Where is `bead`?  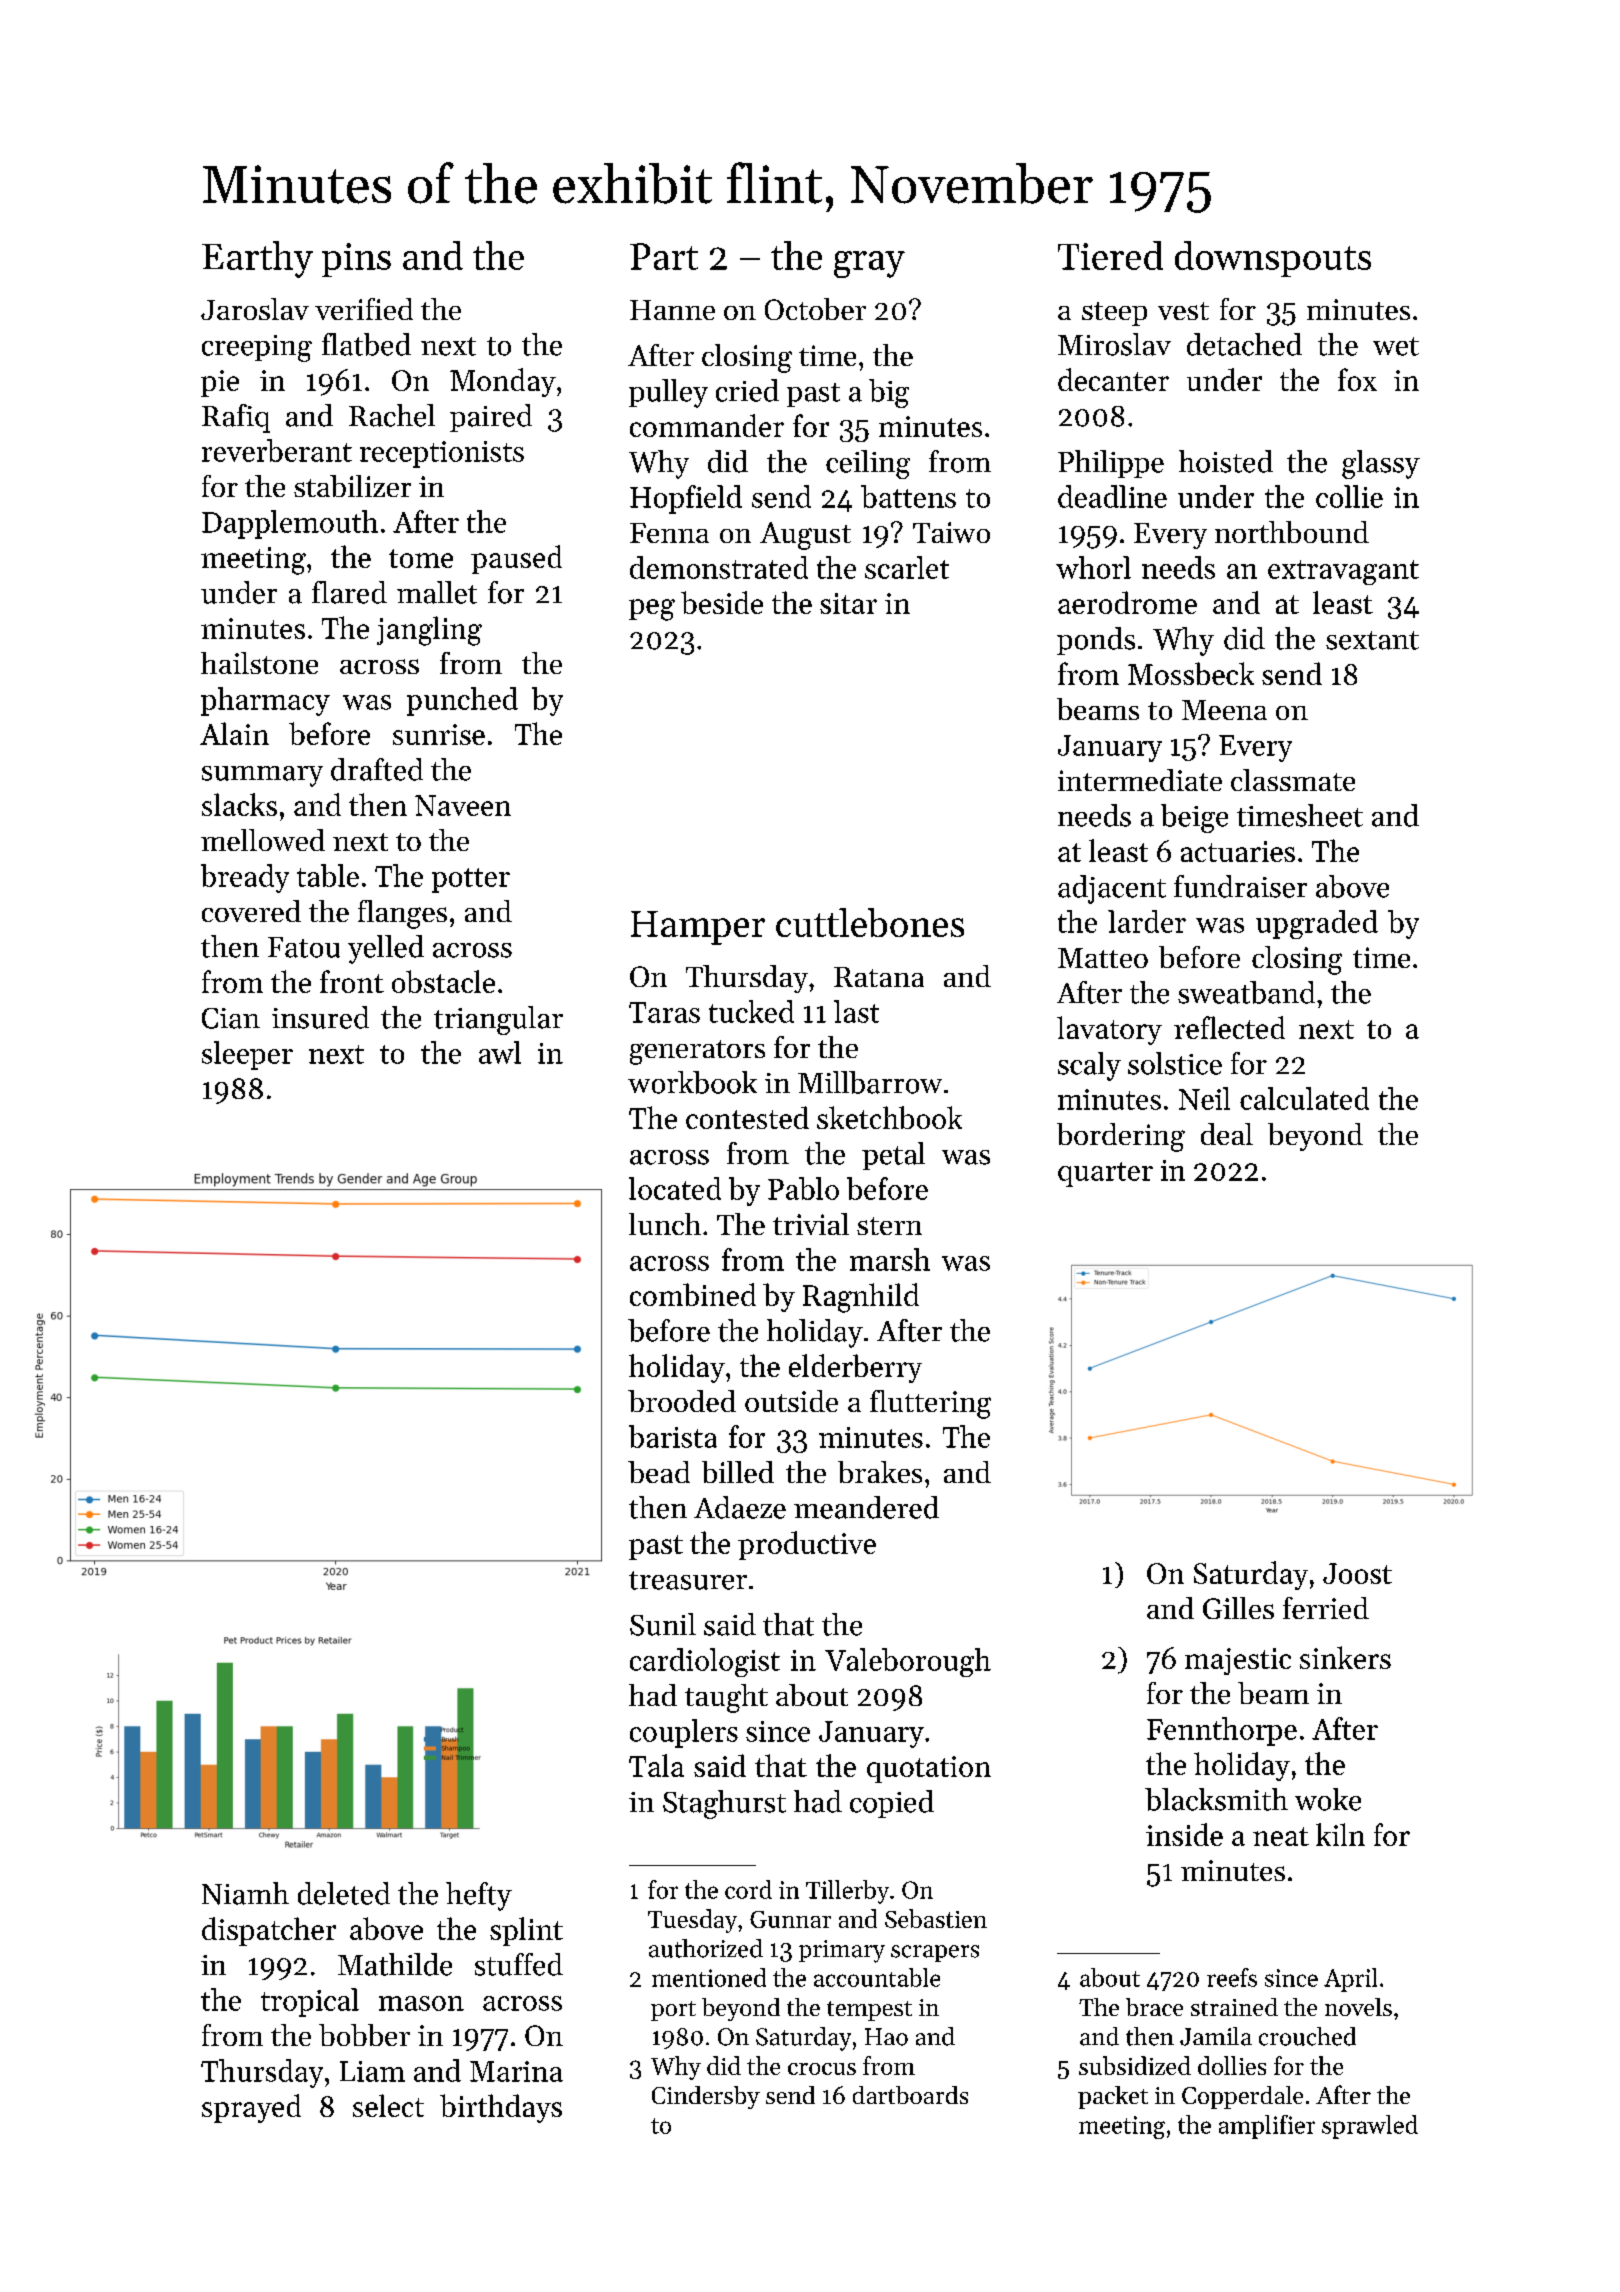 bead is located at coordinates (659, 1472).
